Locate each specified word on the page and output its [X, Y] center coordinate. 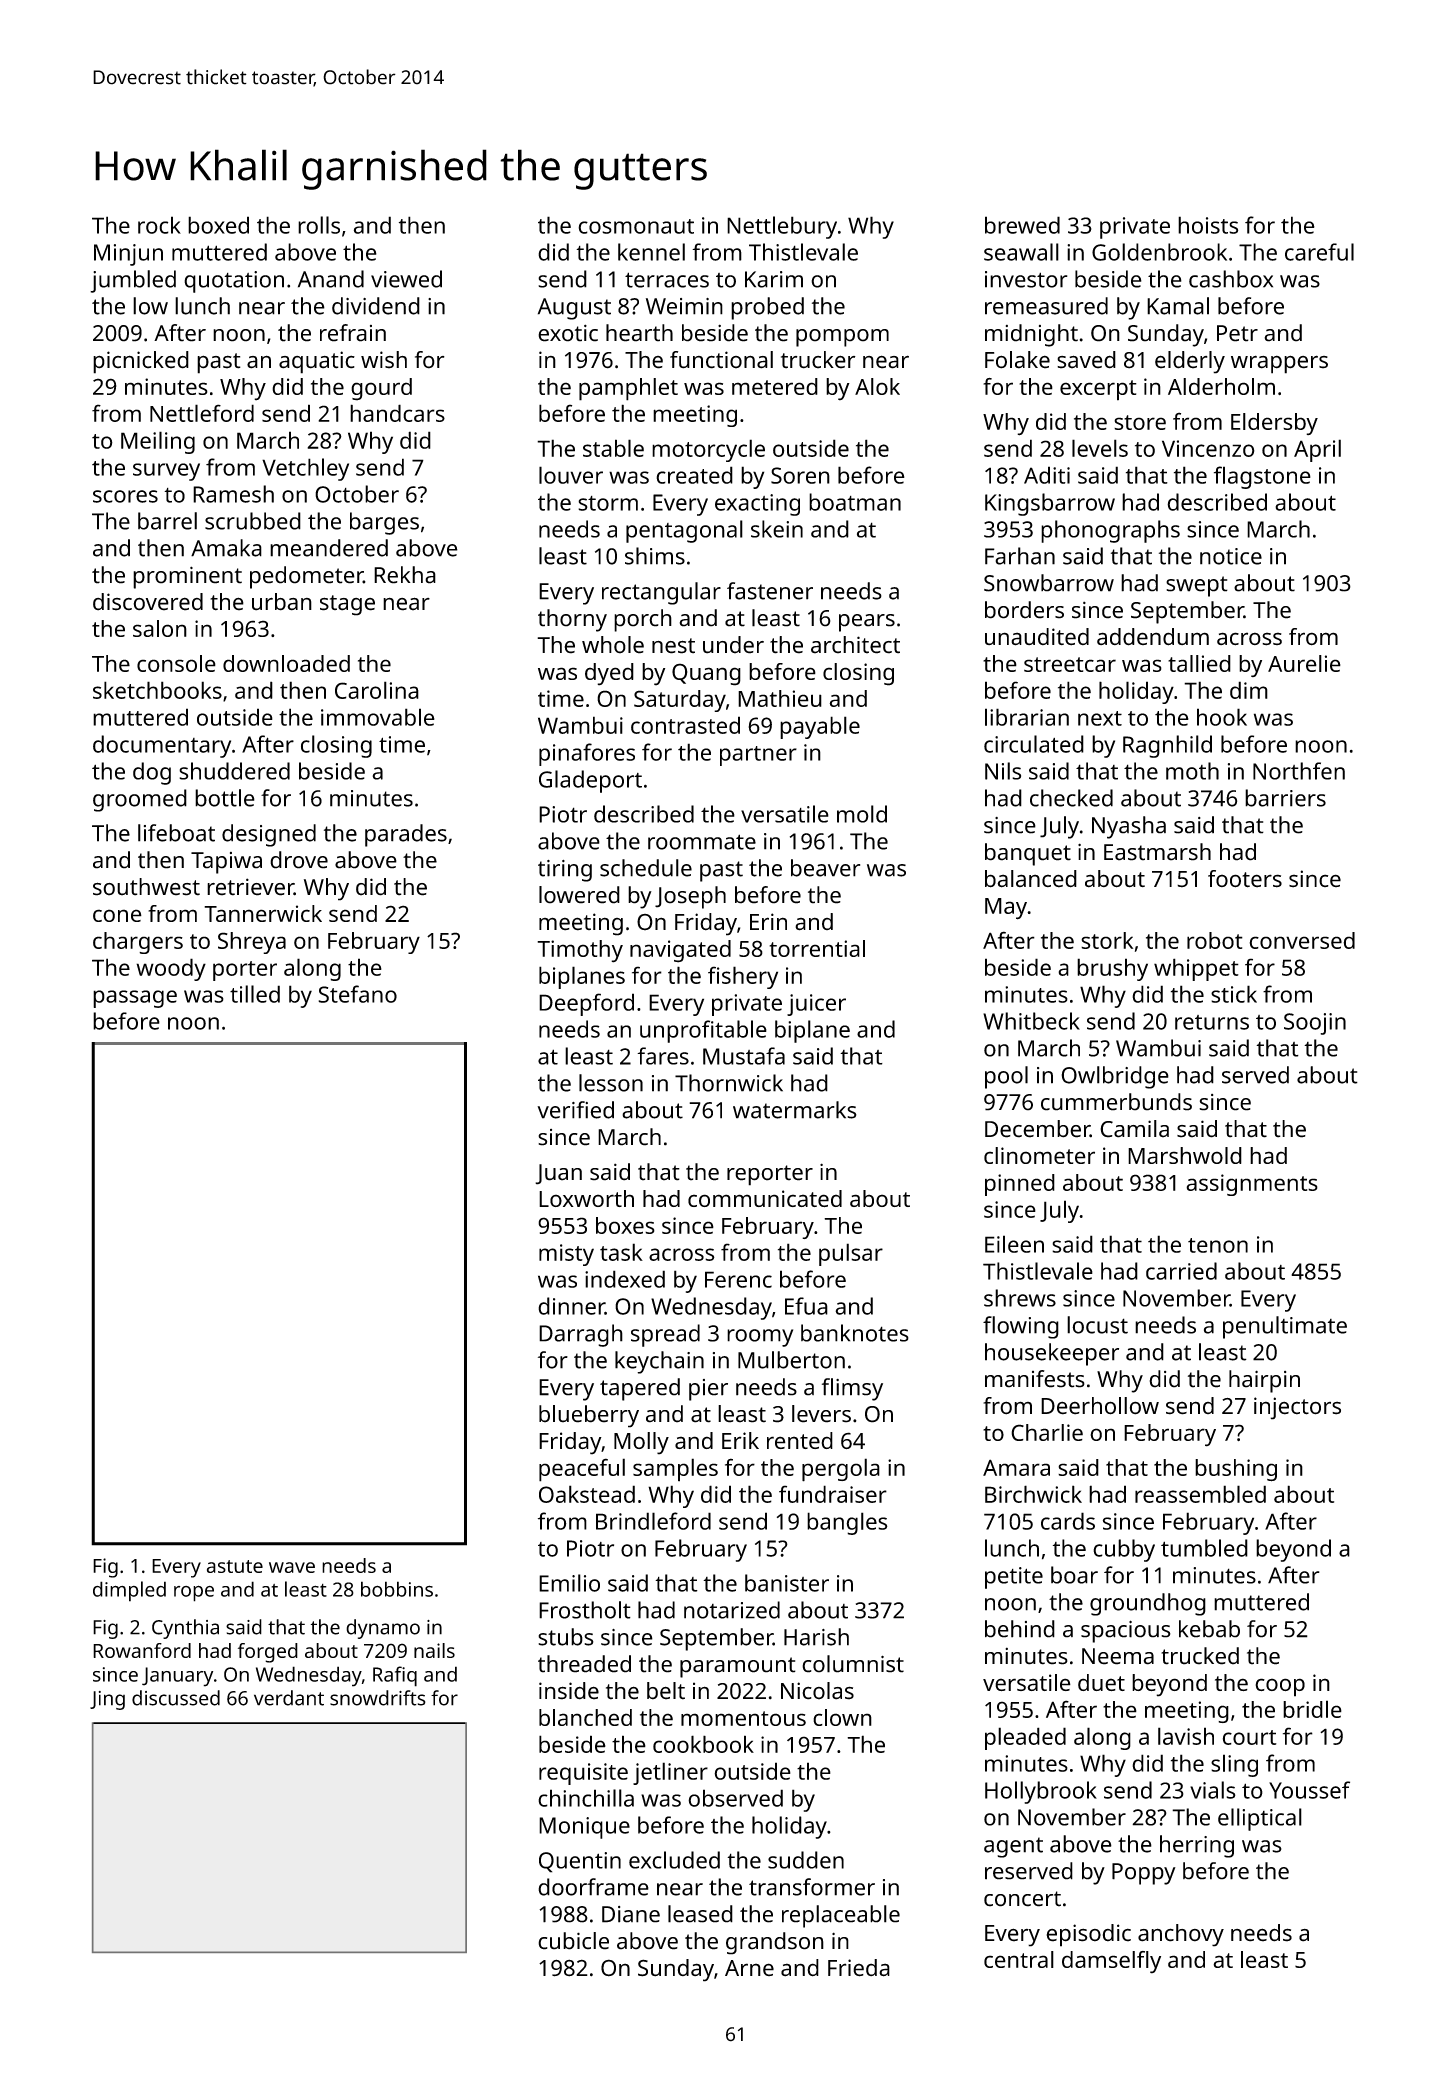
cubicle [573, 1941]
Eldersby [1274, 424]
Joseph [690, 897]
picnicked [141, 362]
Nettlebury [782, 227]
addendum [1153, 637]
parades [406, 835]
